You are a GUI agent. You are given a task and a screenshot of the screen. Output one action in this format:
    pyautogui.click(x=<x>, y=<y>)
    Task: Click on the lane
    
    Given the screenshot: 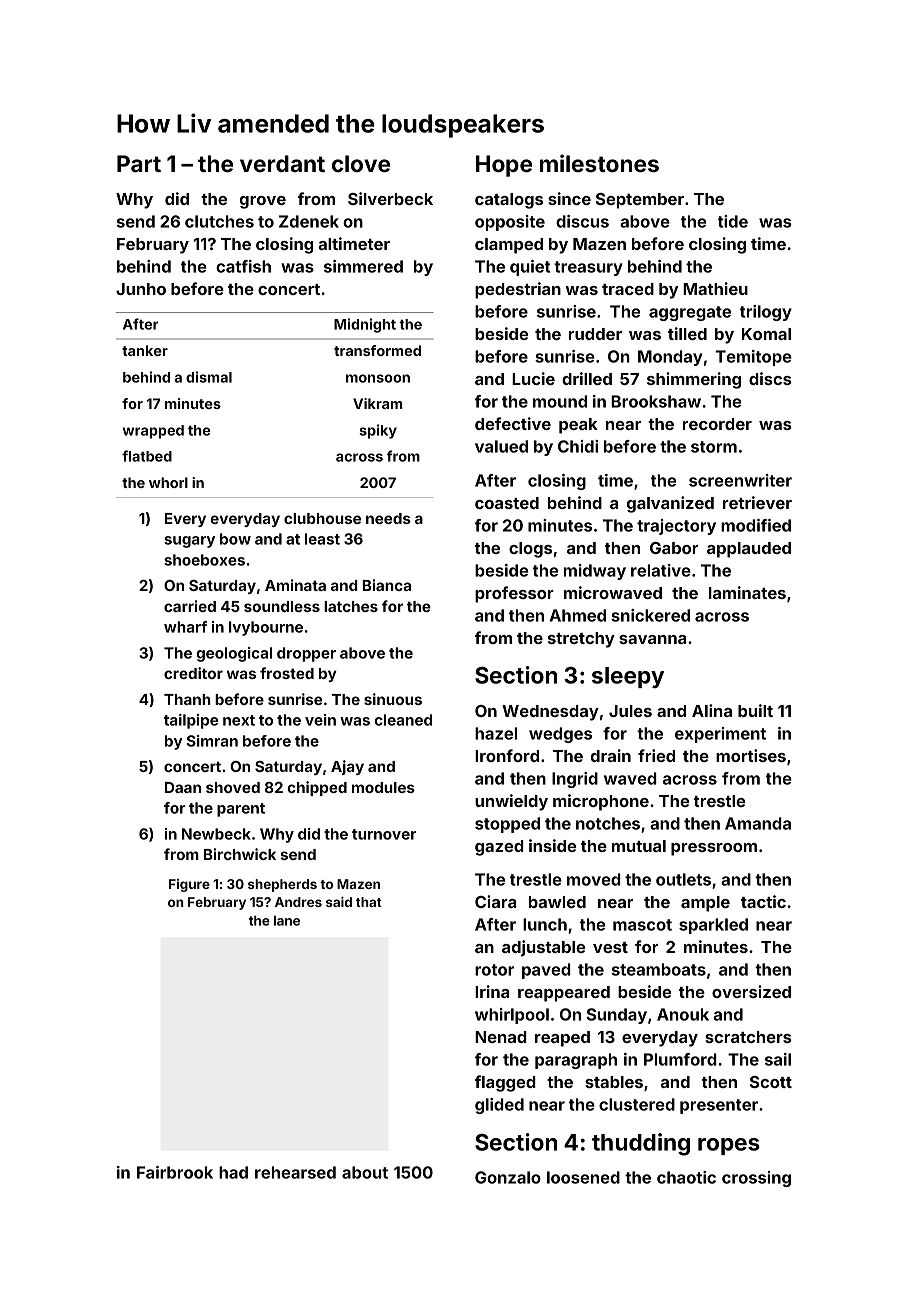 What is the action you would take?
    pyautogui.click(x=287, y=920)
